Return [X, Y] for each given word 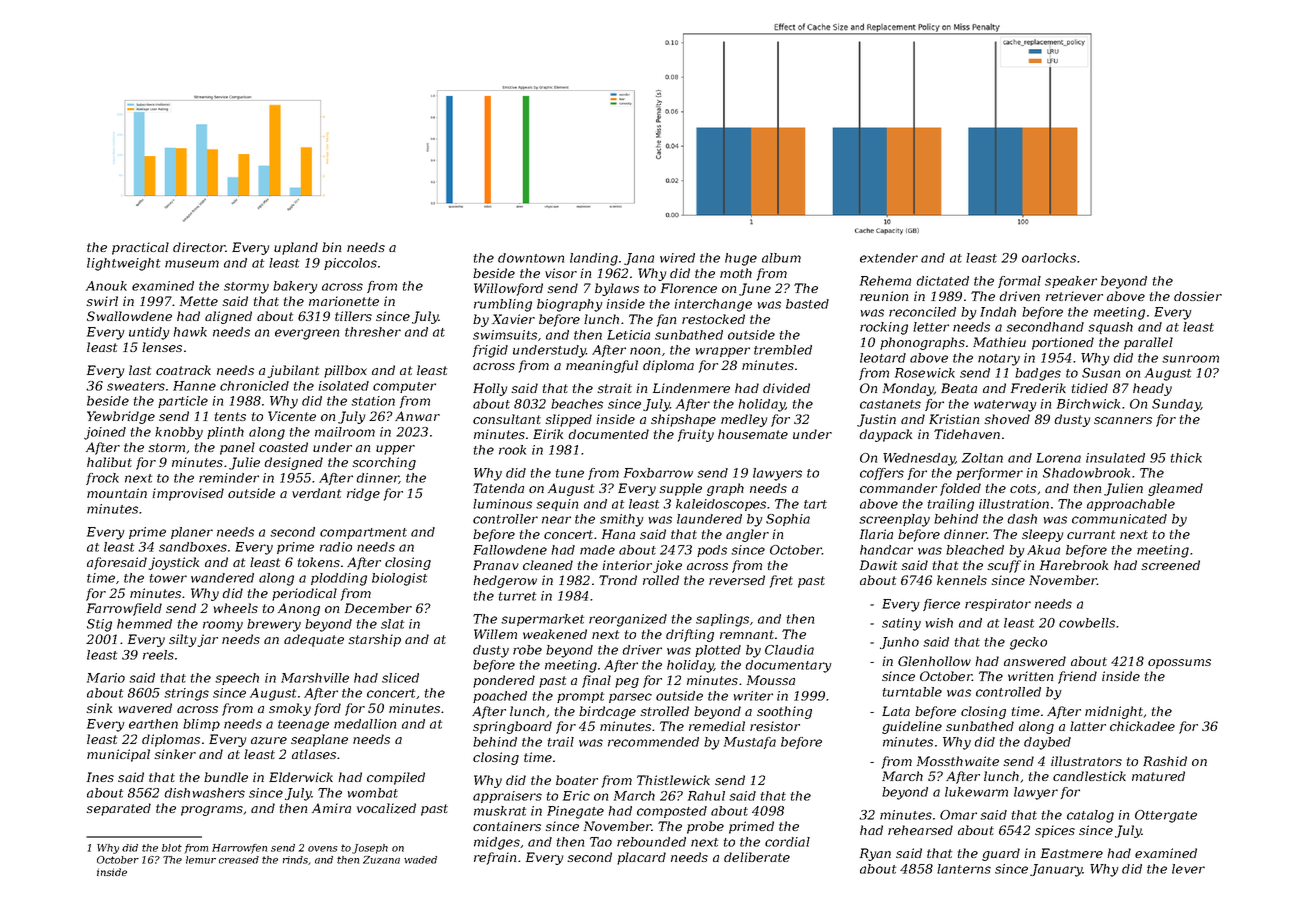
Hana [618, 534]
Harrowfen [239, 849]
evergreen [307, 334]
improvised [188, 494]
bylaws [617, 289]
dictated [942, 281]
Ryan [875, 854]
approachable [1131, 505]
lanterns [964, 869]
